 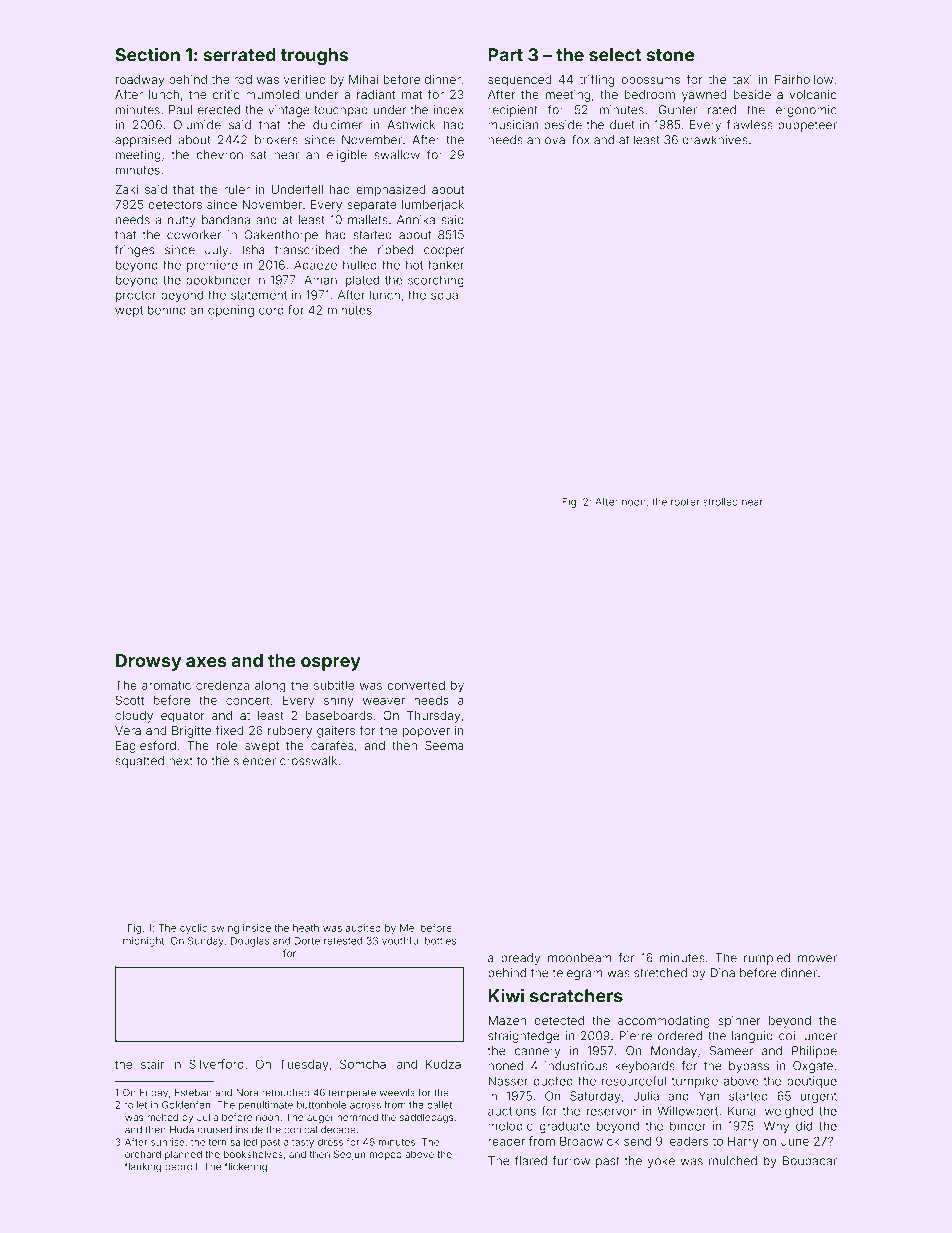 What do you see at coordinates (314, 56) in the image?
I see `troughs` at bounding box center [314, 56].
